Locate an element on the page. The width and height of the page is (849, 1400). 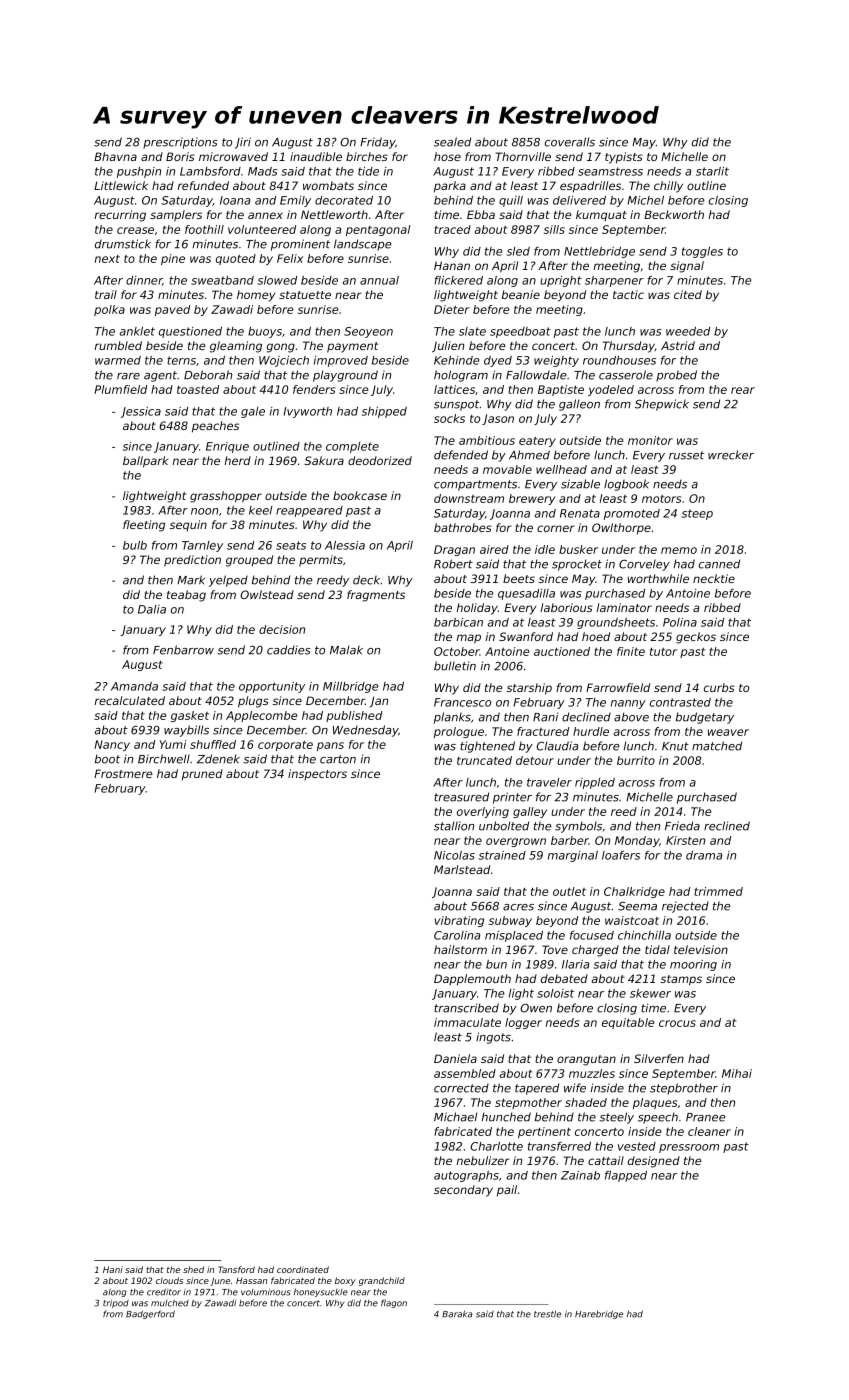
Jiri is located at coordinates (243, 143).
